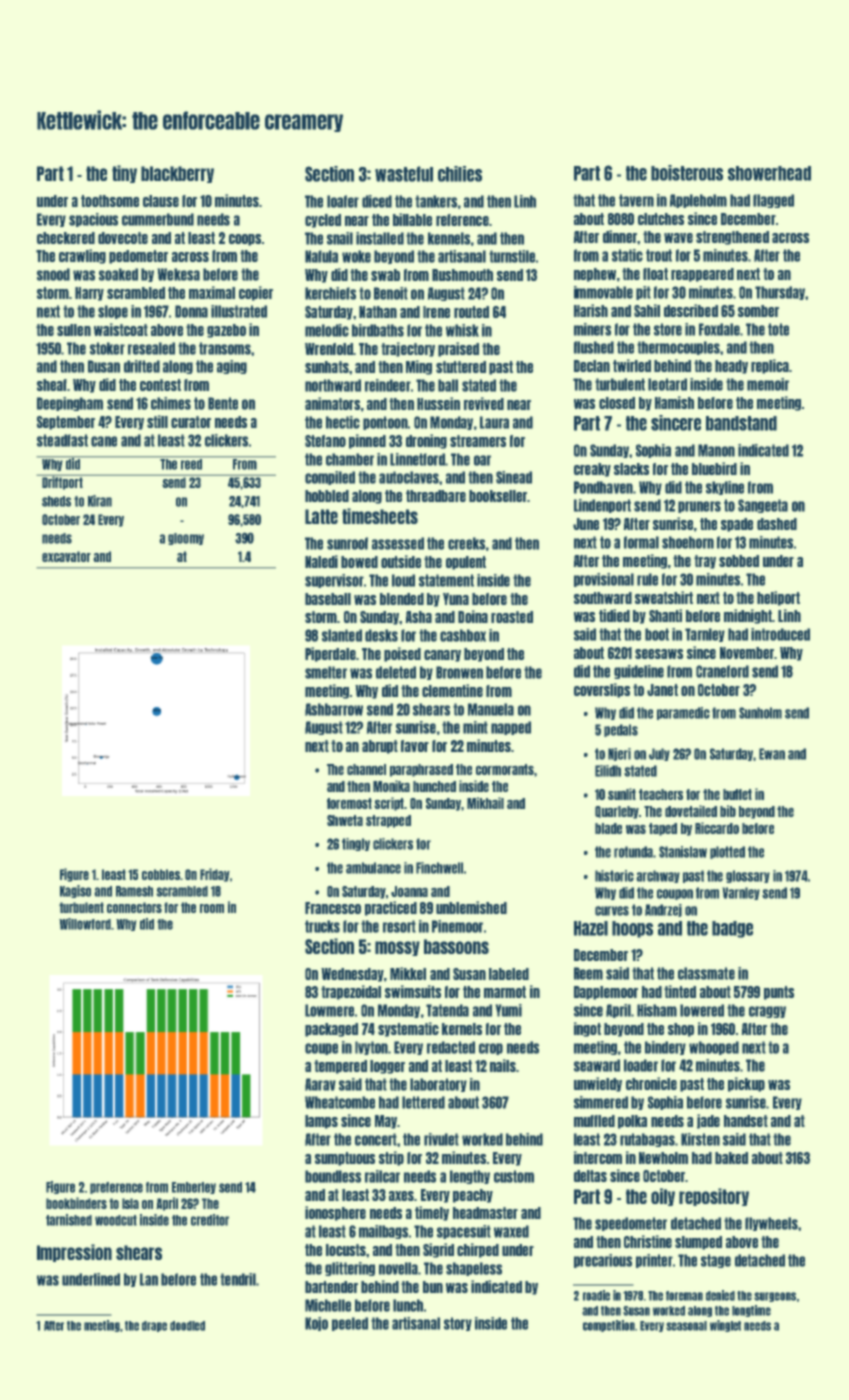  What do you see at coordinates (154, 1326) in the document?
I see `drape` at bounding box center [154, 1326].
